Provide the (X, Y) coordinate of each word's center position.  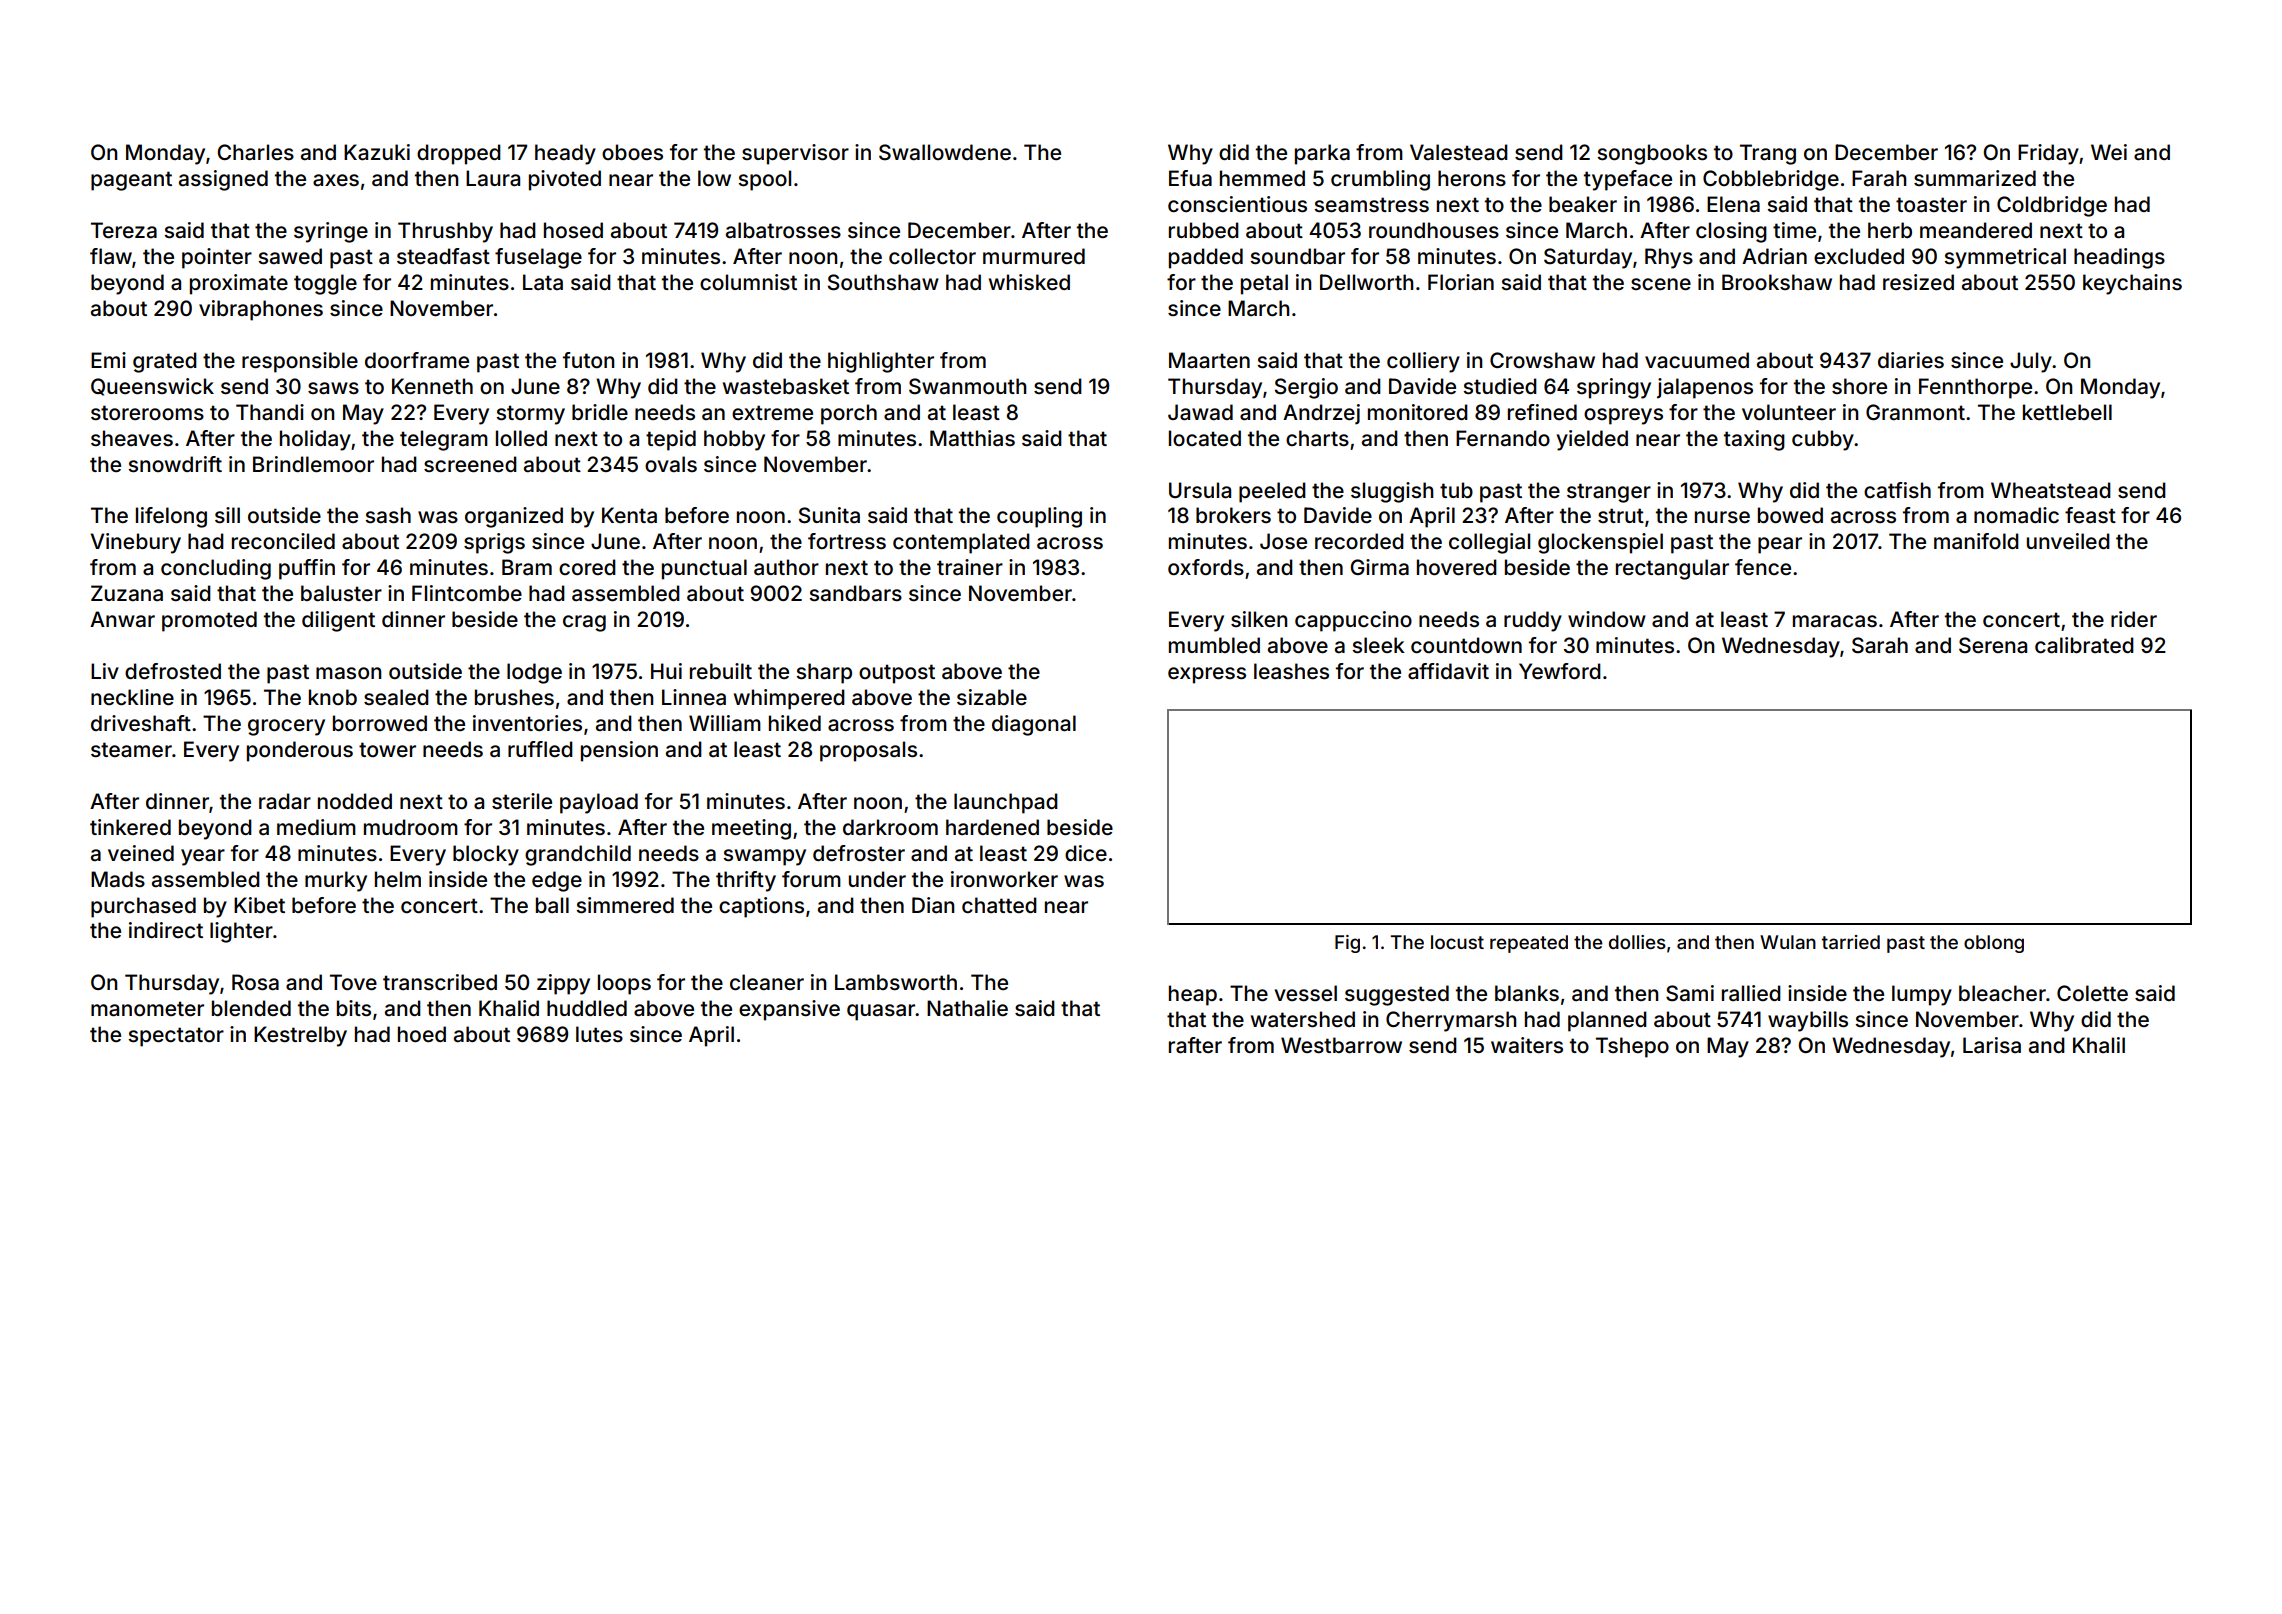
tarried (1851, 942)
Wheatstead (2051, 490)
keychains (2132, 284)
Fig (1347, 944)
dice (1086, 853)
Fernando (1503, 438)
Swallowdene (945, 152)
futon (588, 360)
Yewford (1560, 671)
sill (227, 515)
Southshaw (883, 282)
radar (285, 801)
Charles (255, 152)
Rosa (255, 982)
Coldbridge (2052, 206)
